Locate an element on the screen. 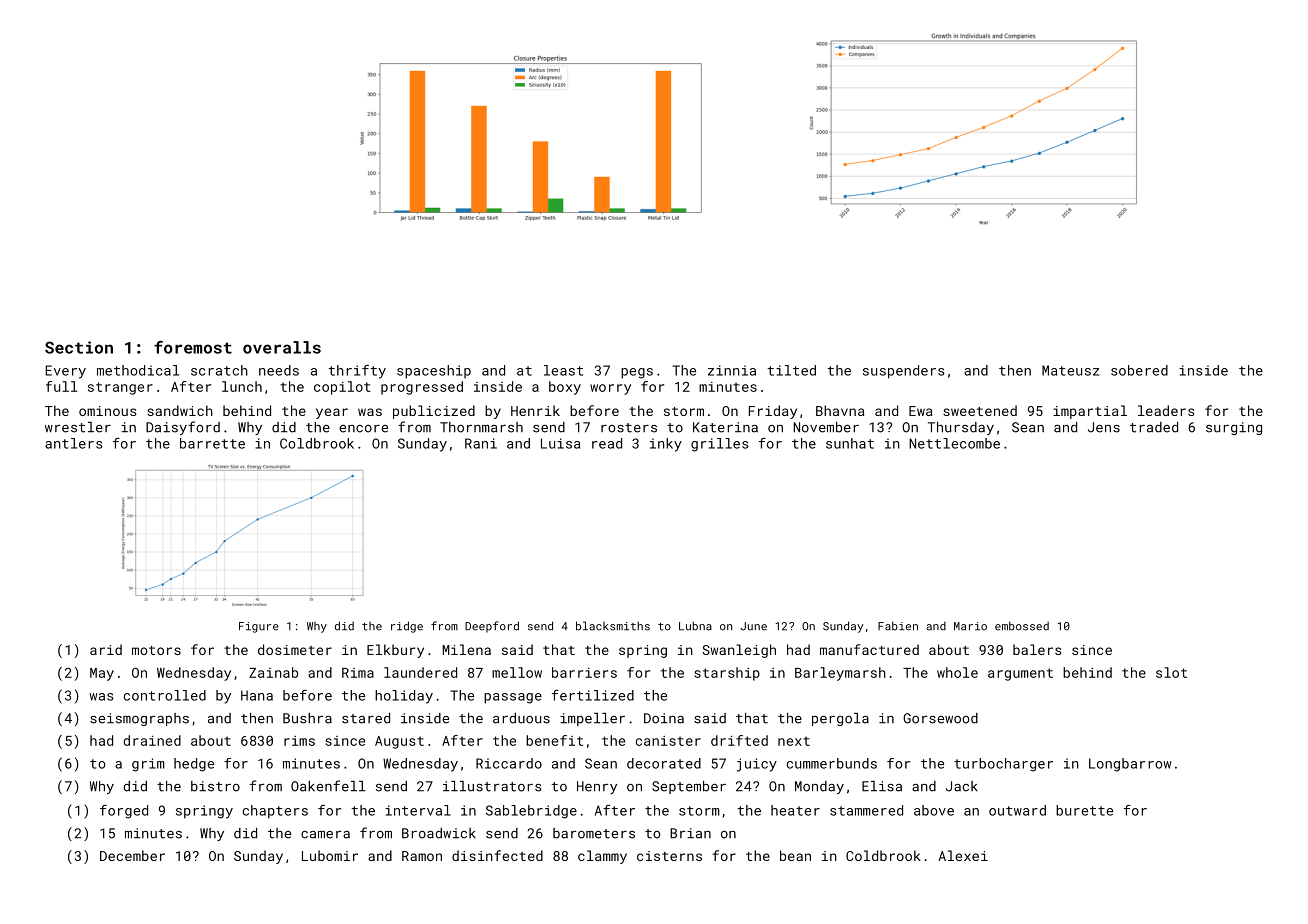 This screenshot has height=924, width=1308. Mateusz is located at coordinates (1070, 370).
